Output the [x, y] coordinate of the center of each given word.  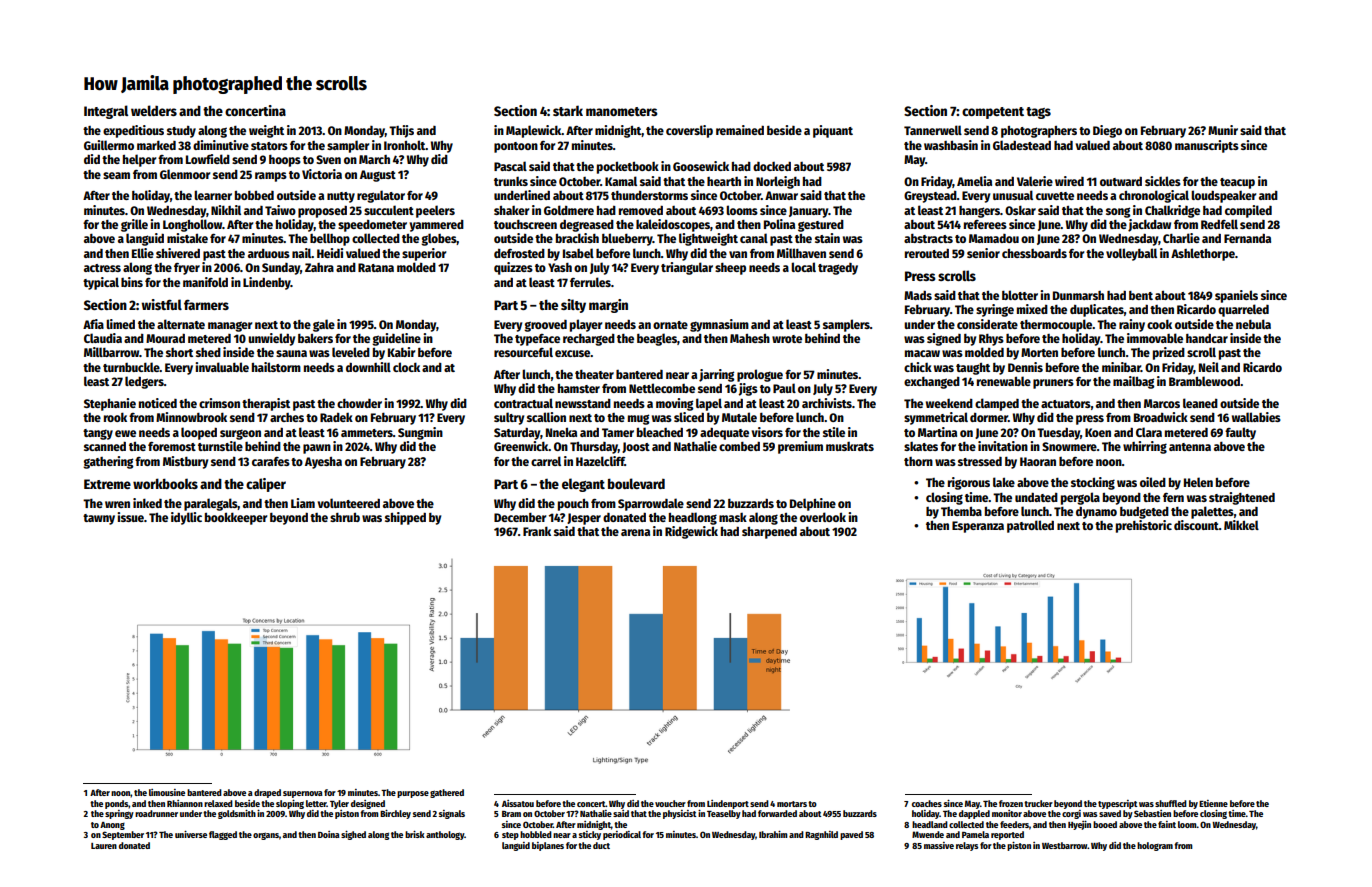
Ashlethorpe [1203, 254]
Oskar [1020, 210]
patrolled [1030, 526]
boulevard [636, 483]
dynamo [1096, 512]
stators [269, 146]
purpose [413, 794]
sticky [590, 835]
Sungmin [420, 433]
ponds [117, 804]
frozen [1011, 803]
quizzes [513, 268]
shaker [511, 210]
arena [635, 532]
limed [120, 324]
